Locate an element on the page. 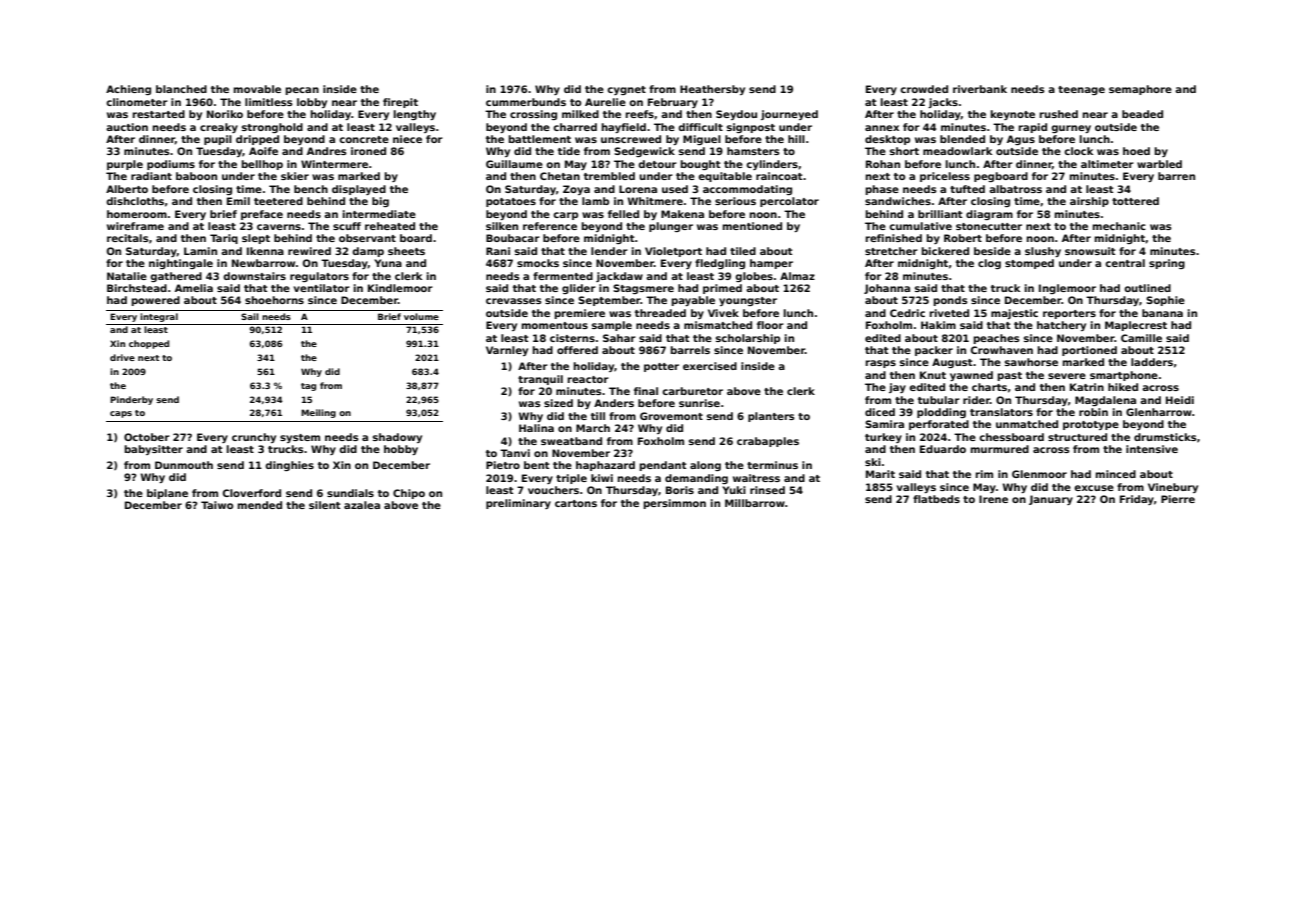 The width and height of the page is (1308, 924). shadowy is located at coordinates (397, 438).
